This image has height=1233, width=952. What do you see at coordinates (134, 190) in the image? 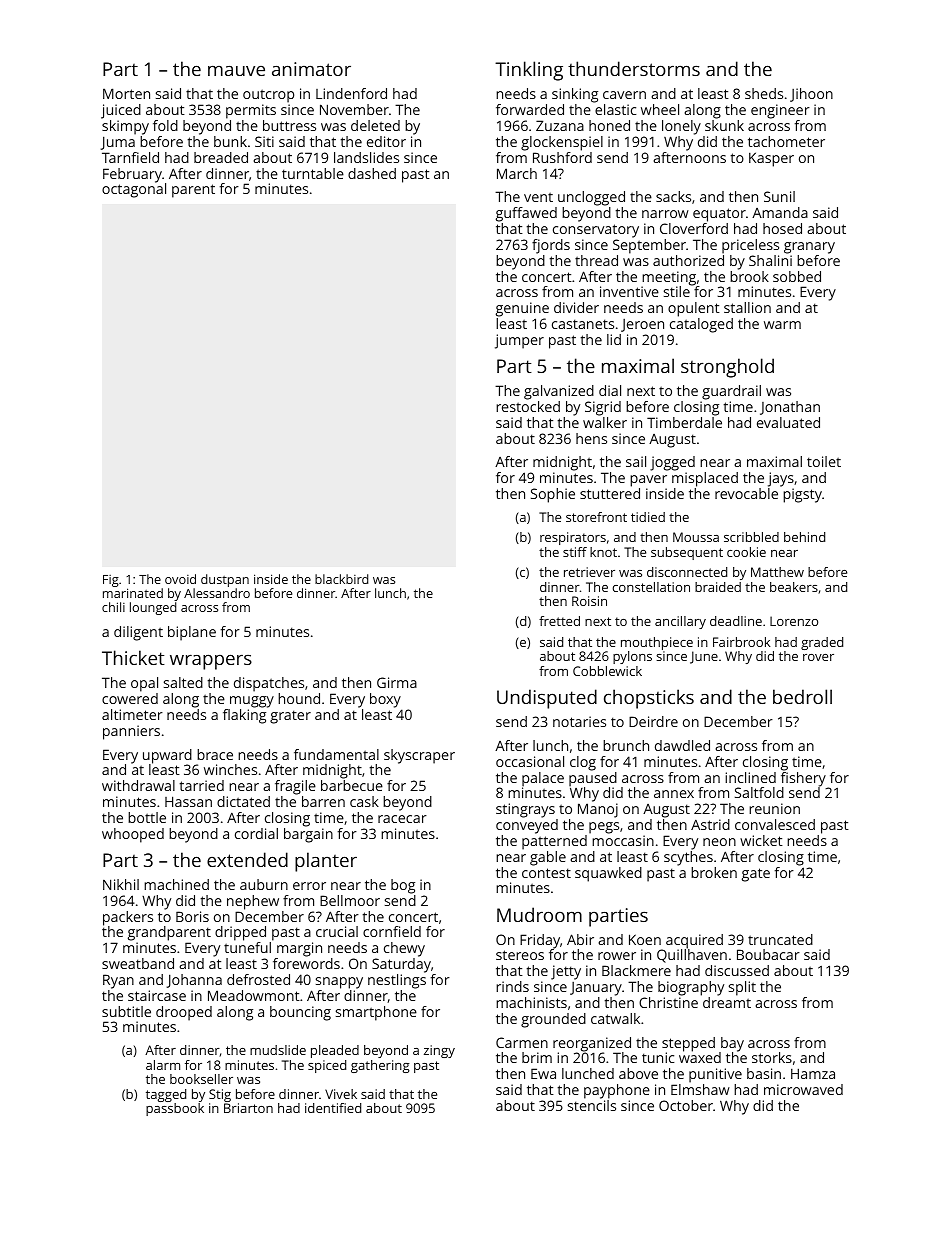
I see `octagonal` at bounding box center [134, 190].
